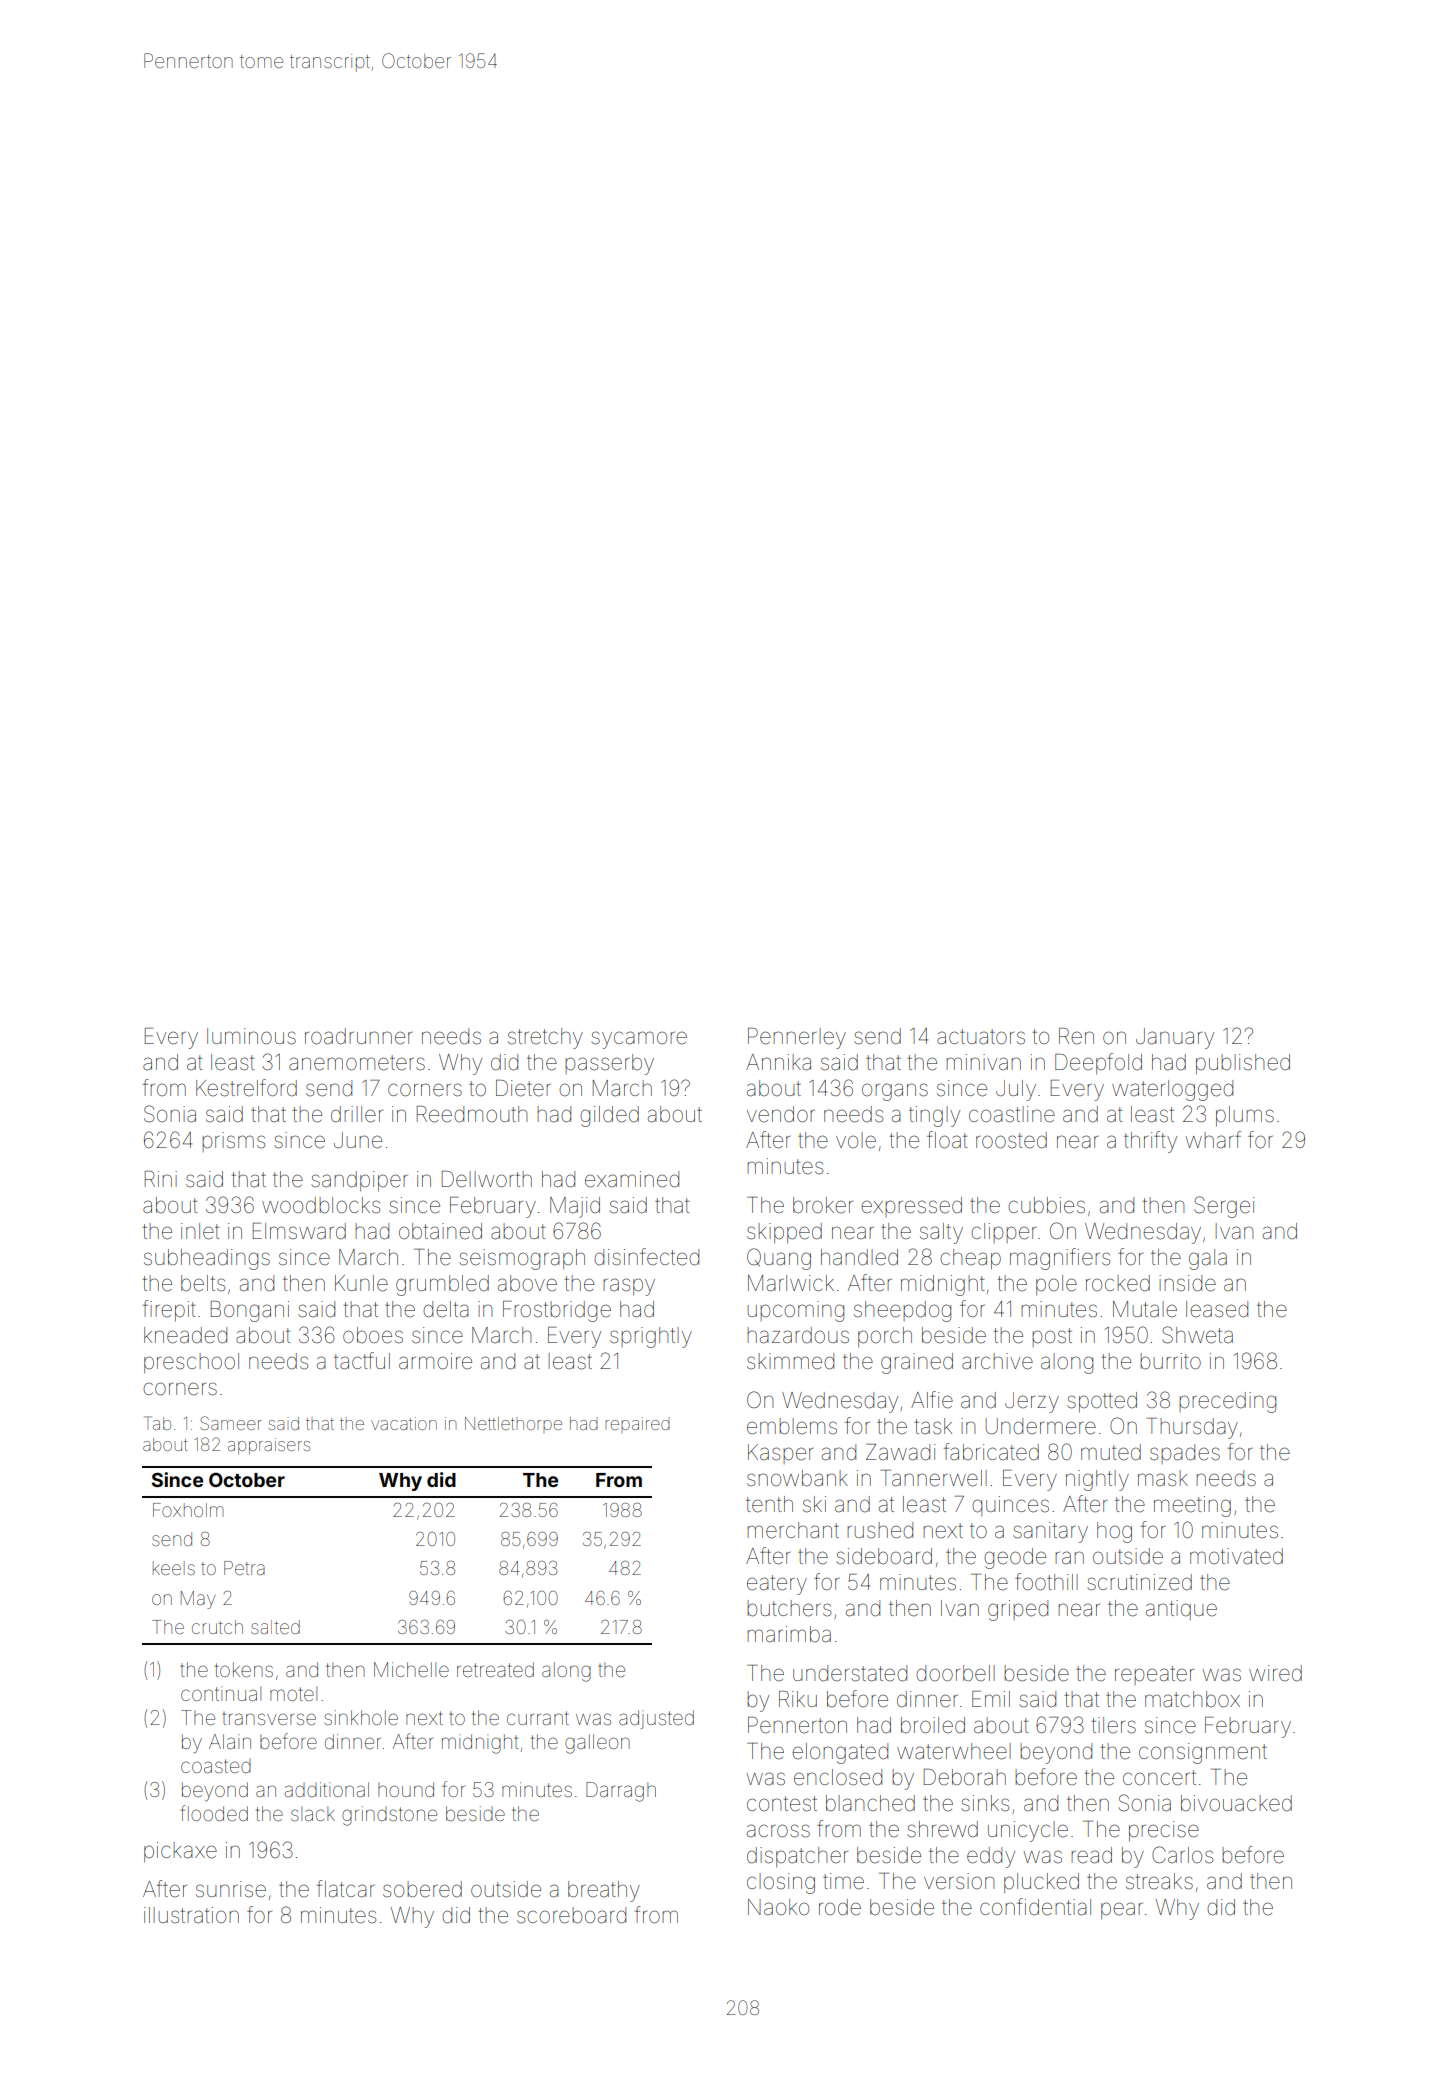  What do you see at coordinates (345, 1889) in the screenshot?
I see `flatcar` at bounding box center [345, 1889].
